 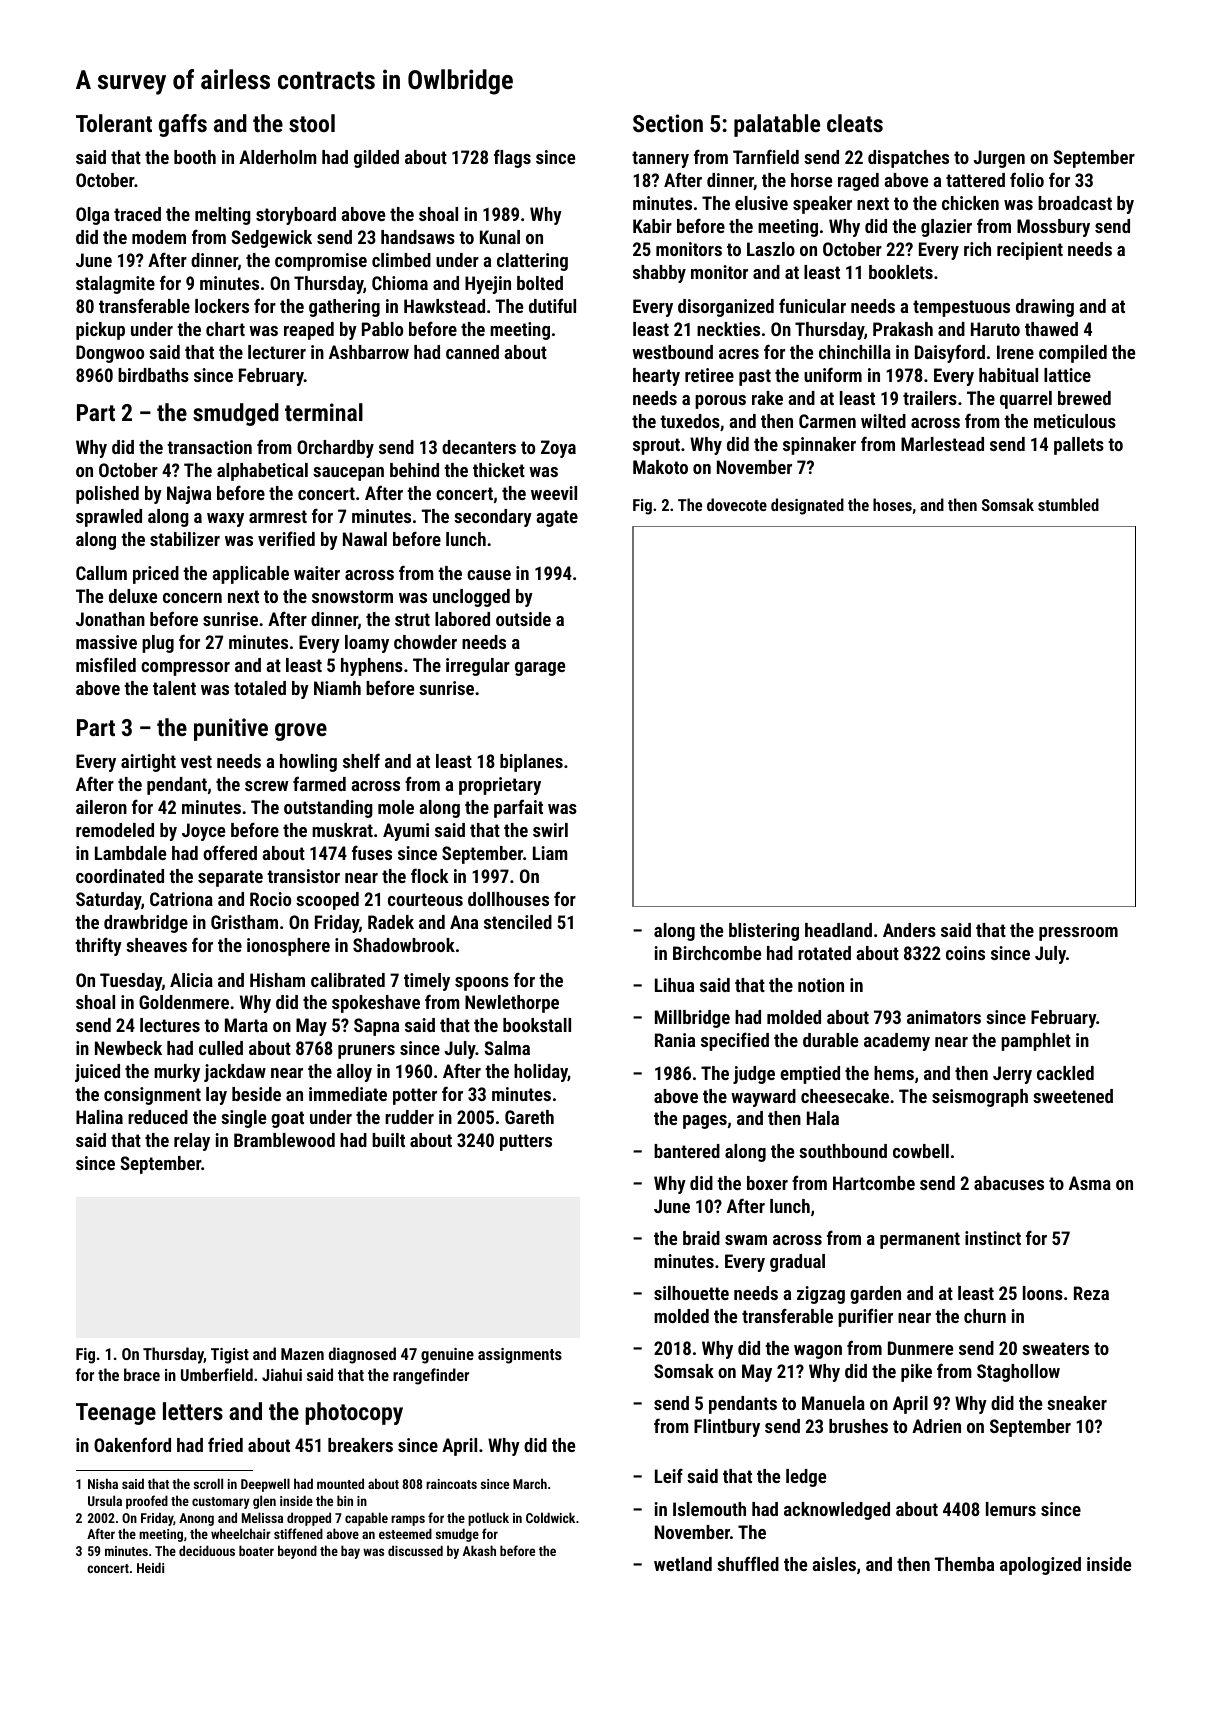 I want to click on gilded, so click(x=376, y=159).
